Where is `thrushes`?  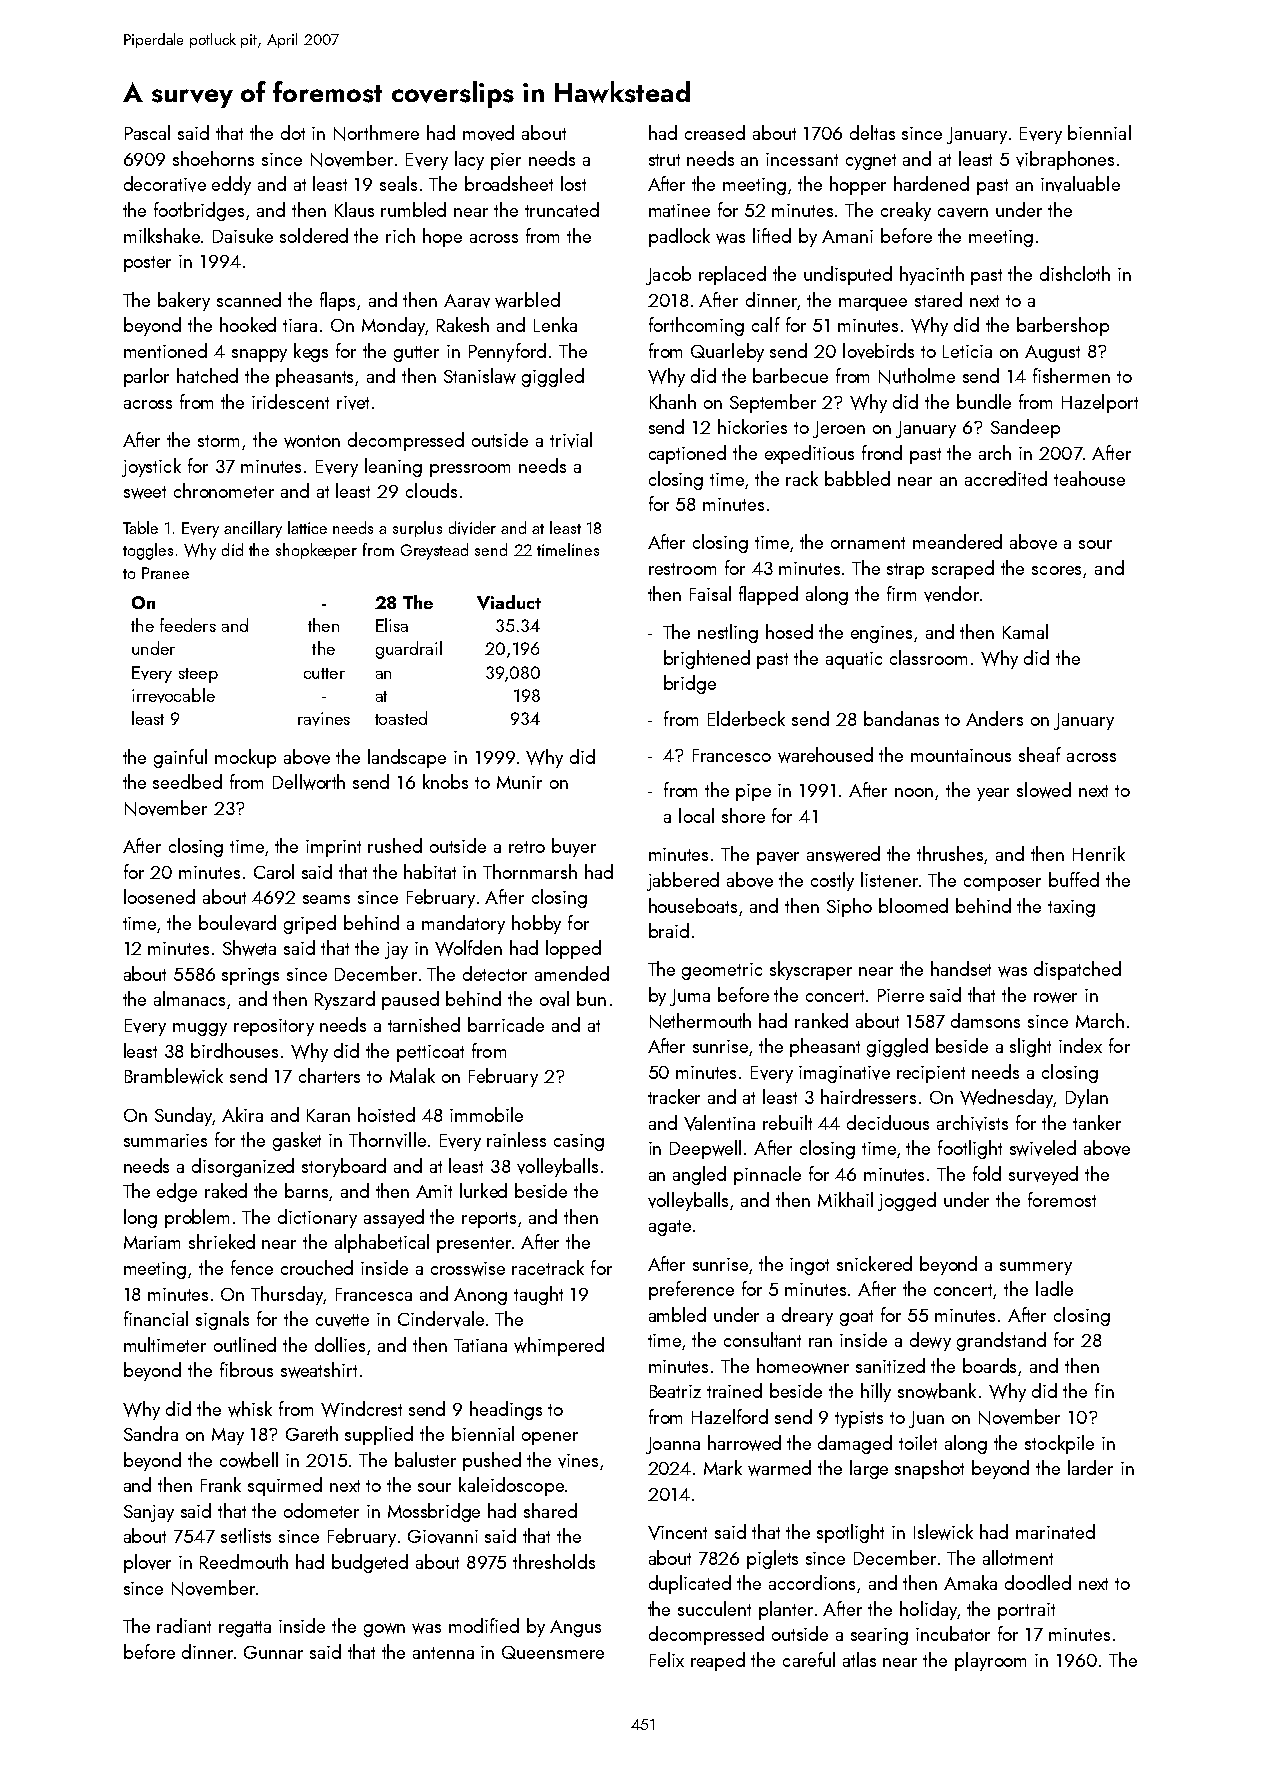
thrushes is located at coordinates (951, 855).
